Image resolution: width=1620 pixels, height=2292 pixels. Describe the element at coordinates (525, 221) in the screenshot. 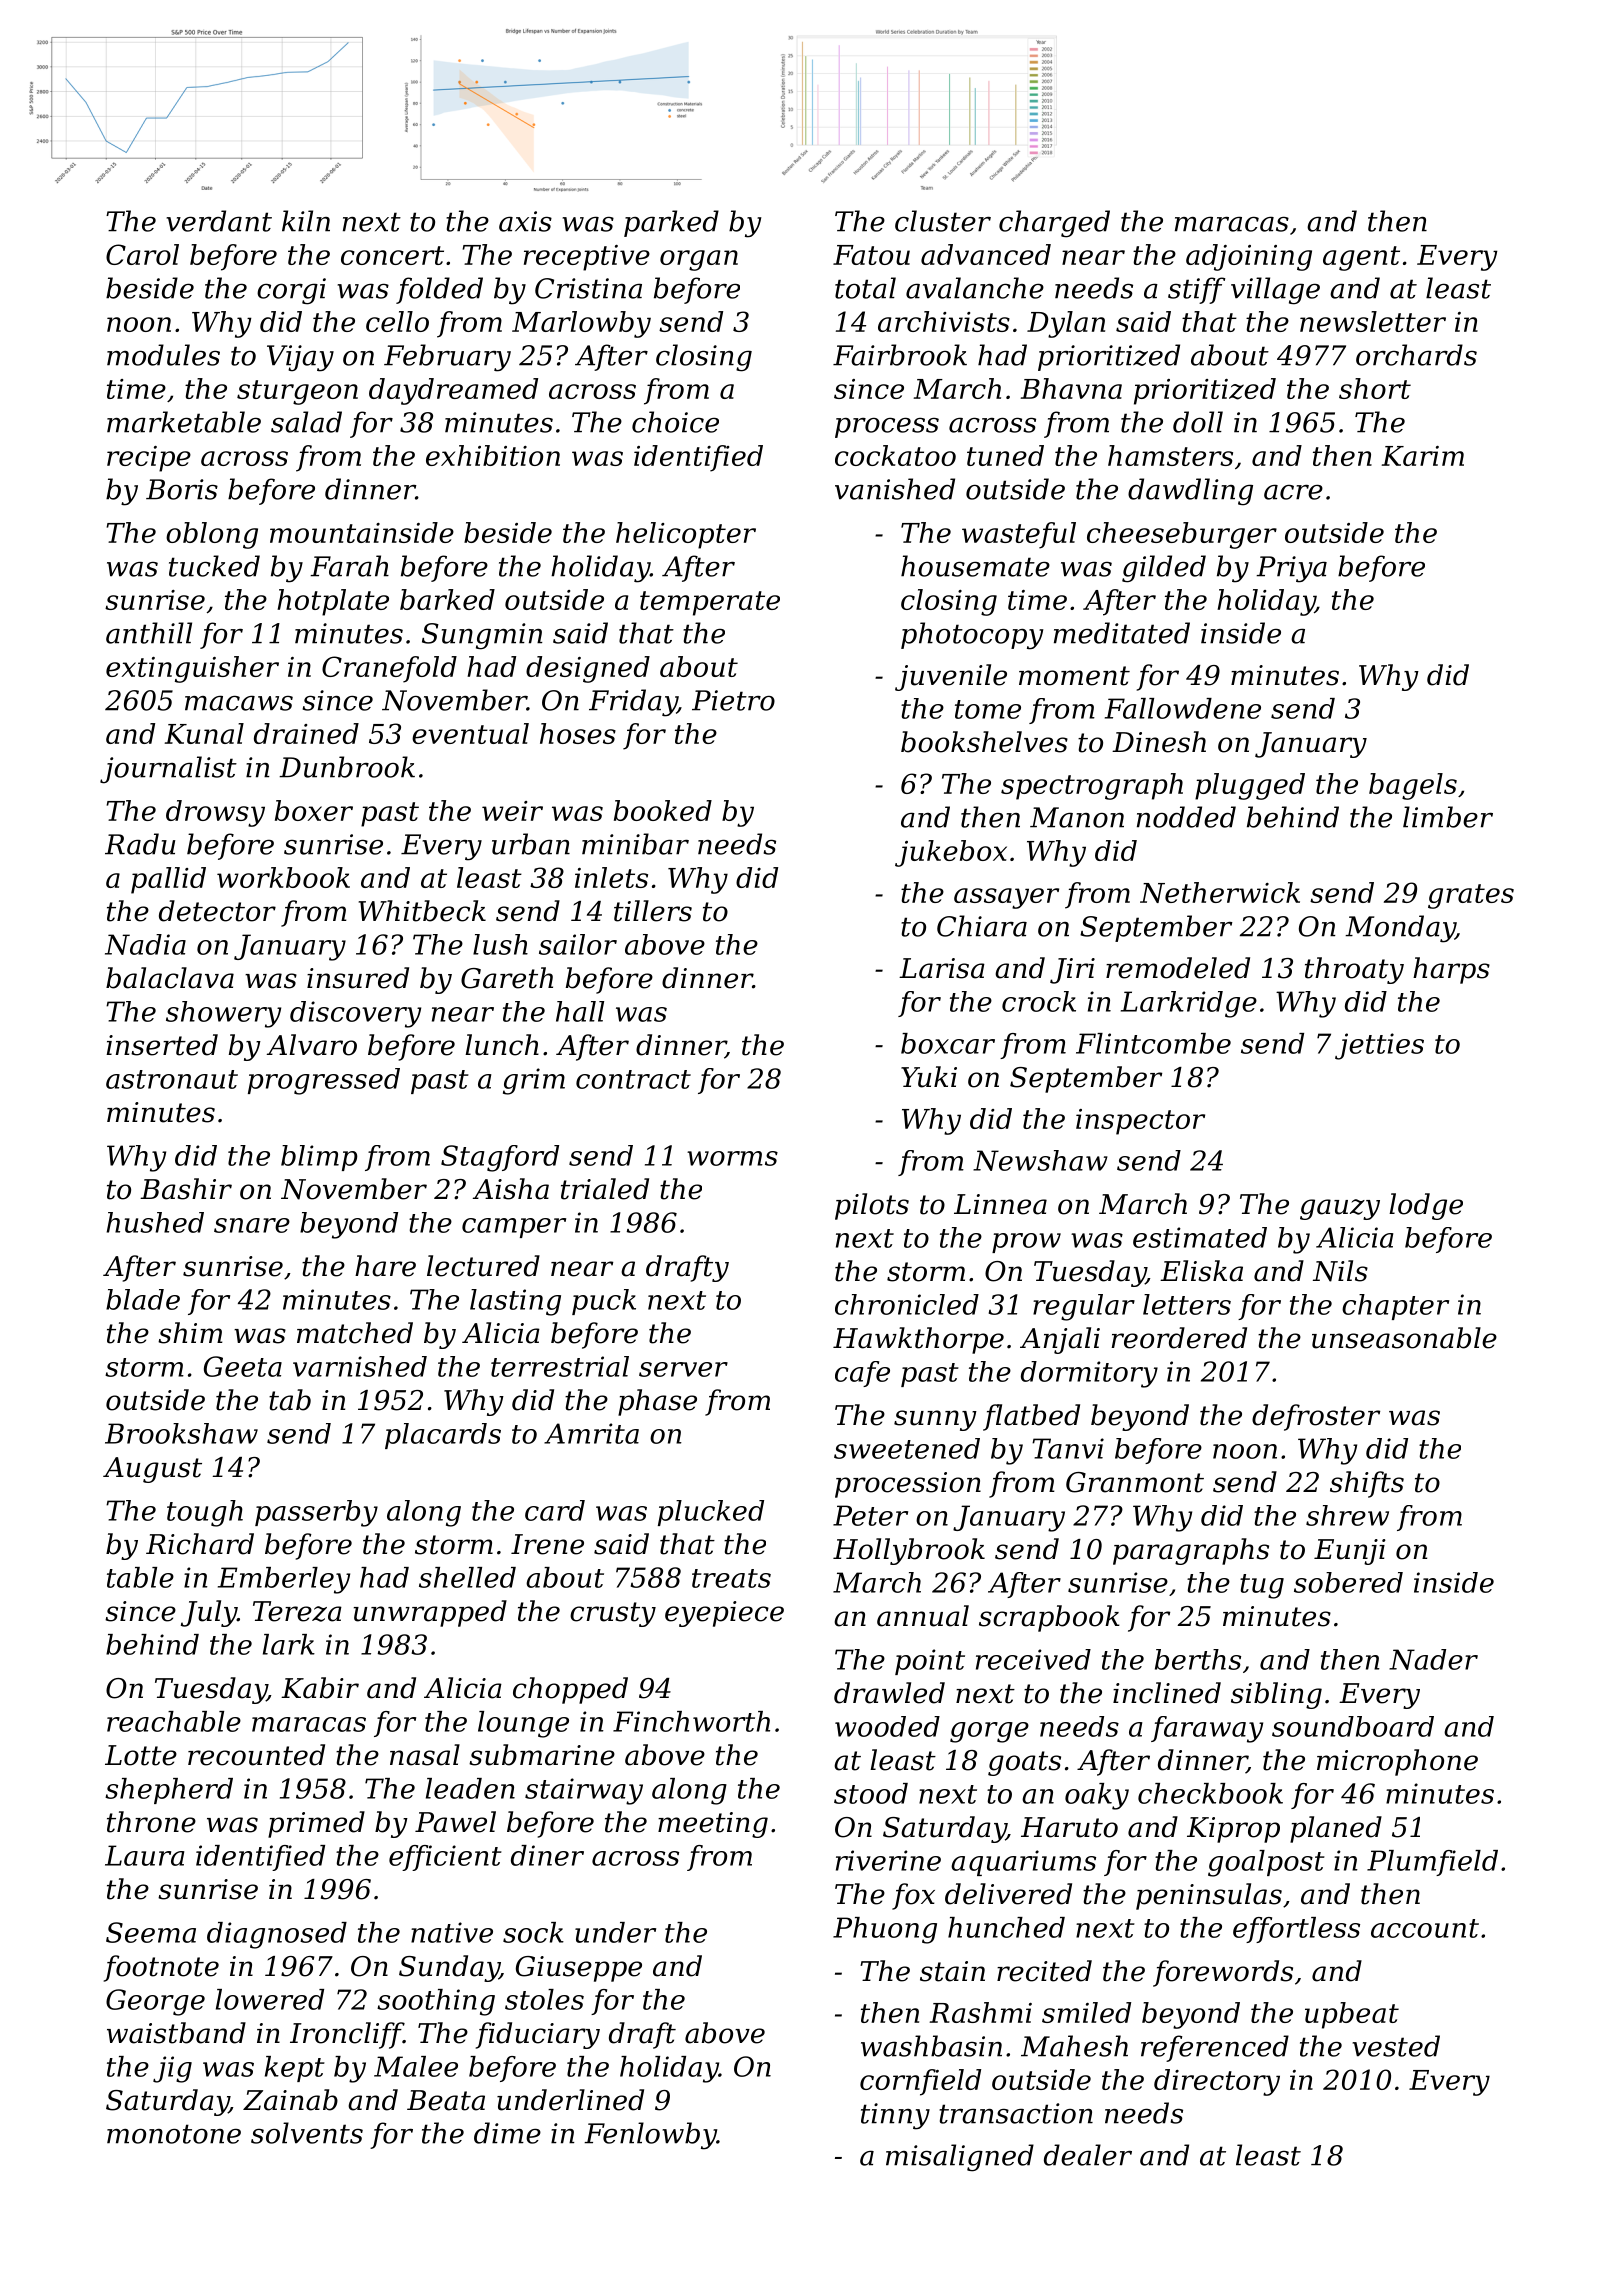

I see `axis` at that location.
